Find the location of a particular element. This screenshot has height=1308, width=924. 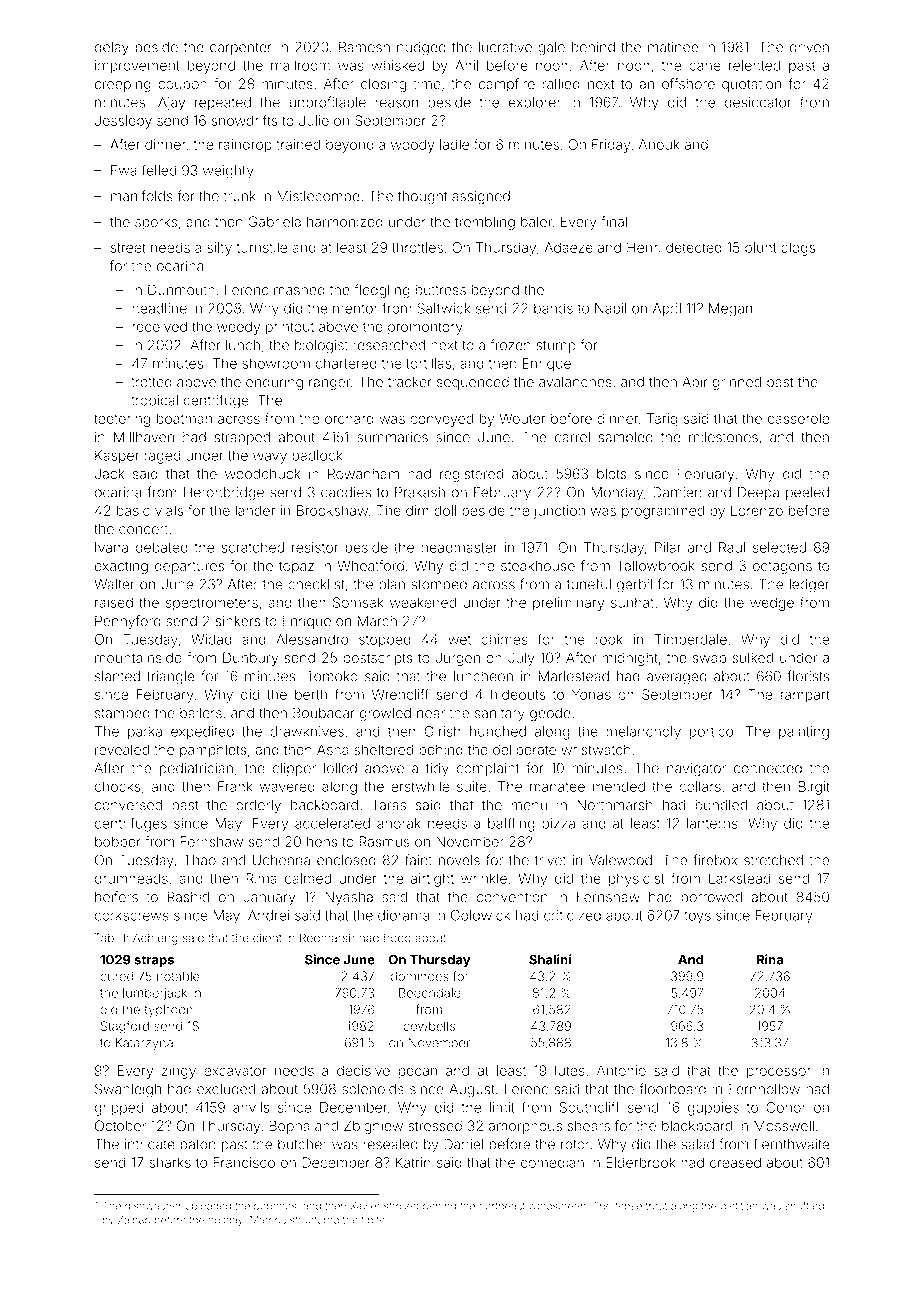

campfire is located at coordinates (507, 85).
